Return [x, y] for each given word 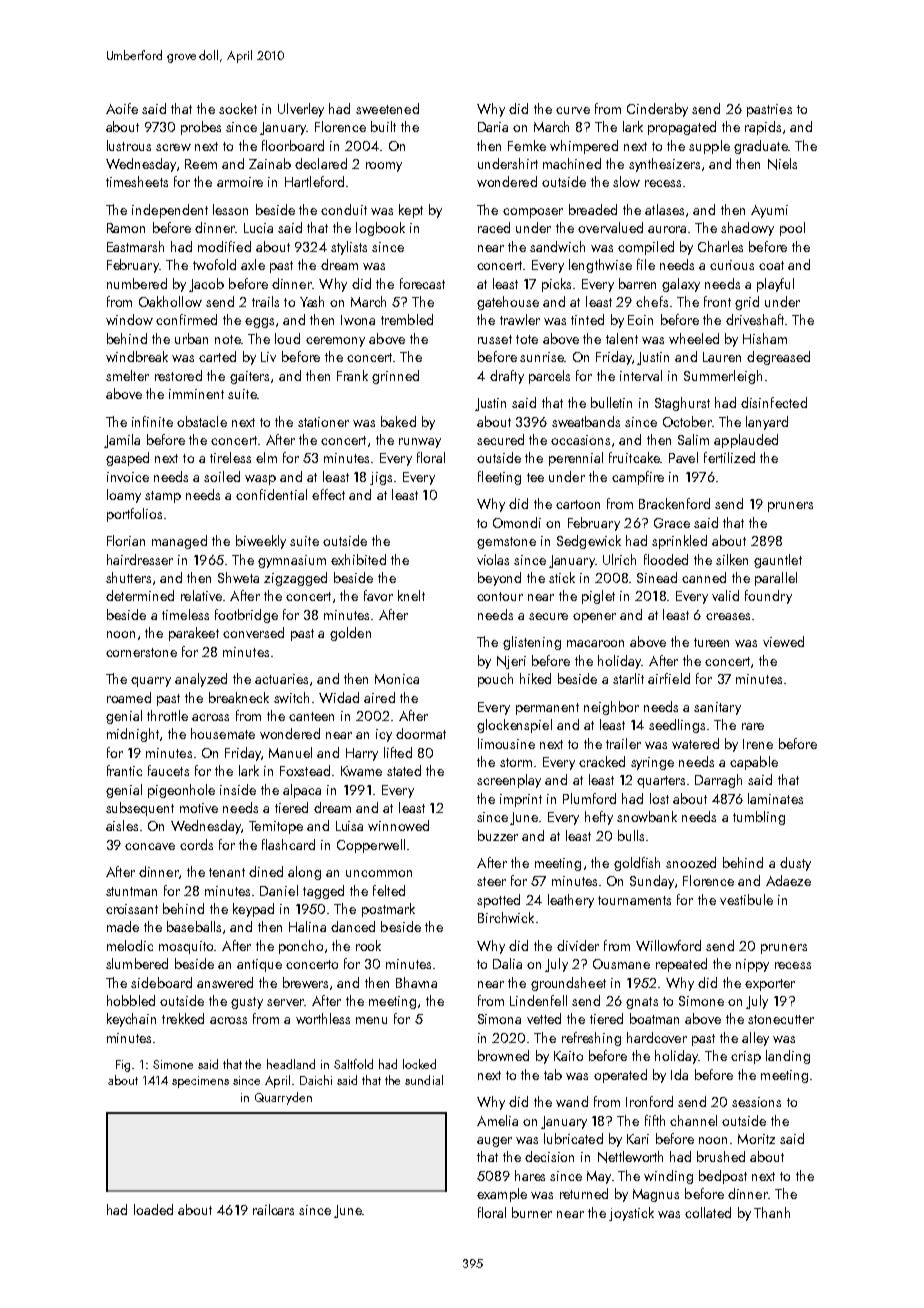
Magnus [656, 1195]
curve [573, 110]
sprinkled [679, 542]
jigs [381, 478]
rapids [763, 128]
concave [150, 846]
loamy [124, 496]
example [502, 1195]
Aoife [122, 108]
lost [659, 798]
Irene [758, 744]
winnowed [398, 825]
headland [291, 1064]
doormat [421, 733]
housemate [223, 733]
